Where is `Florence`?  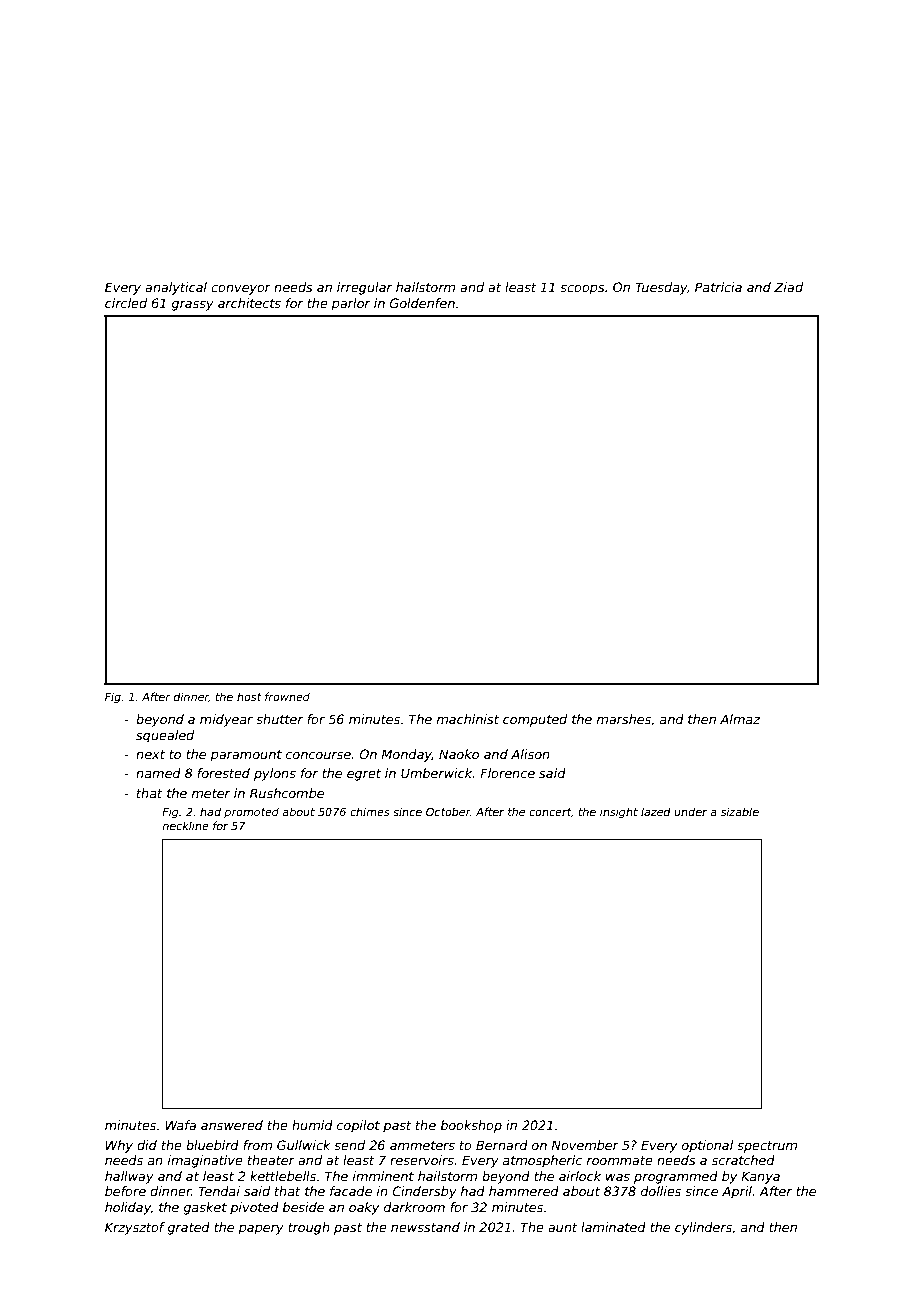 Florence is located at coordinates (507, 773).
